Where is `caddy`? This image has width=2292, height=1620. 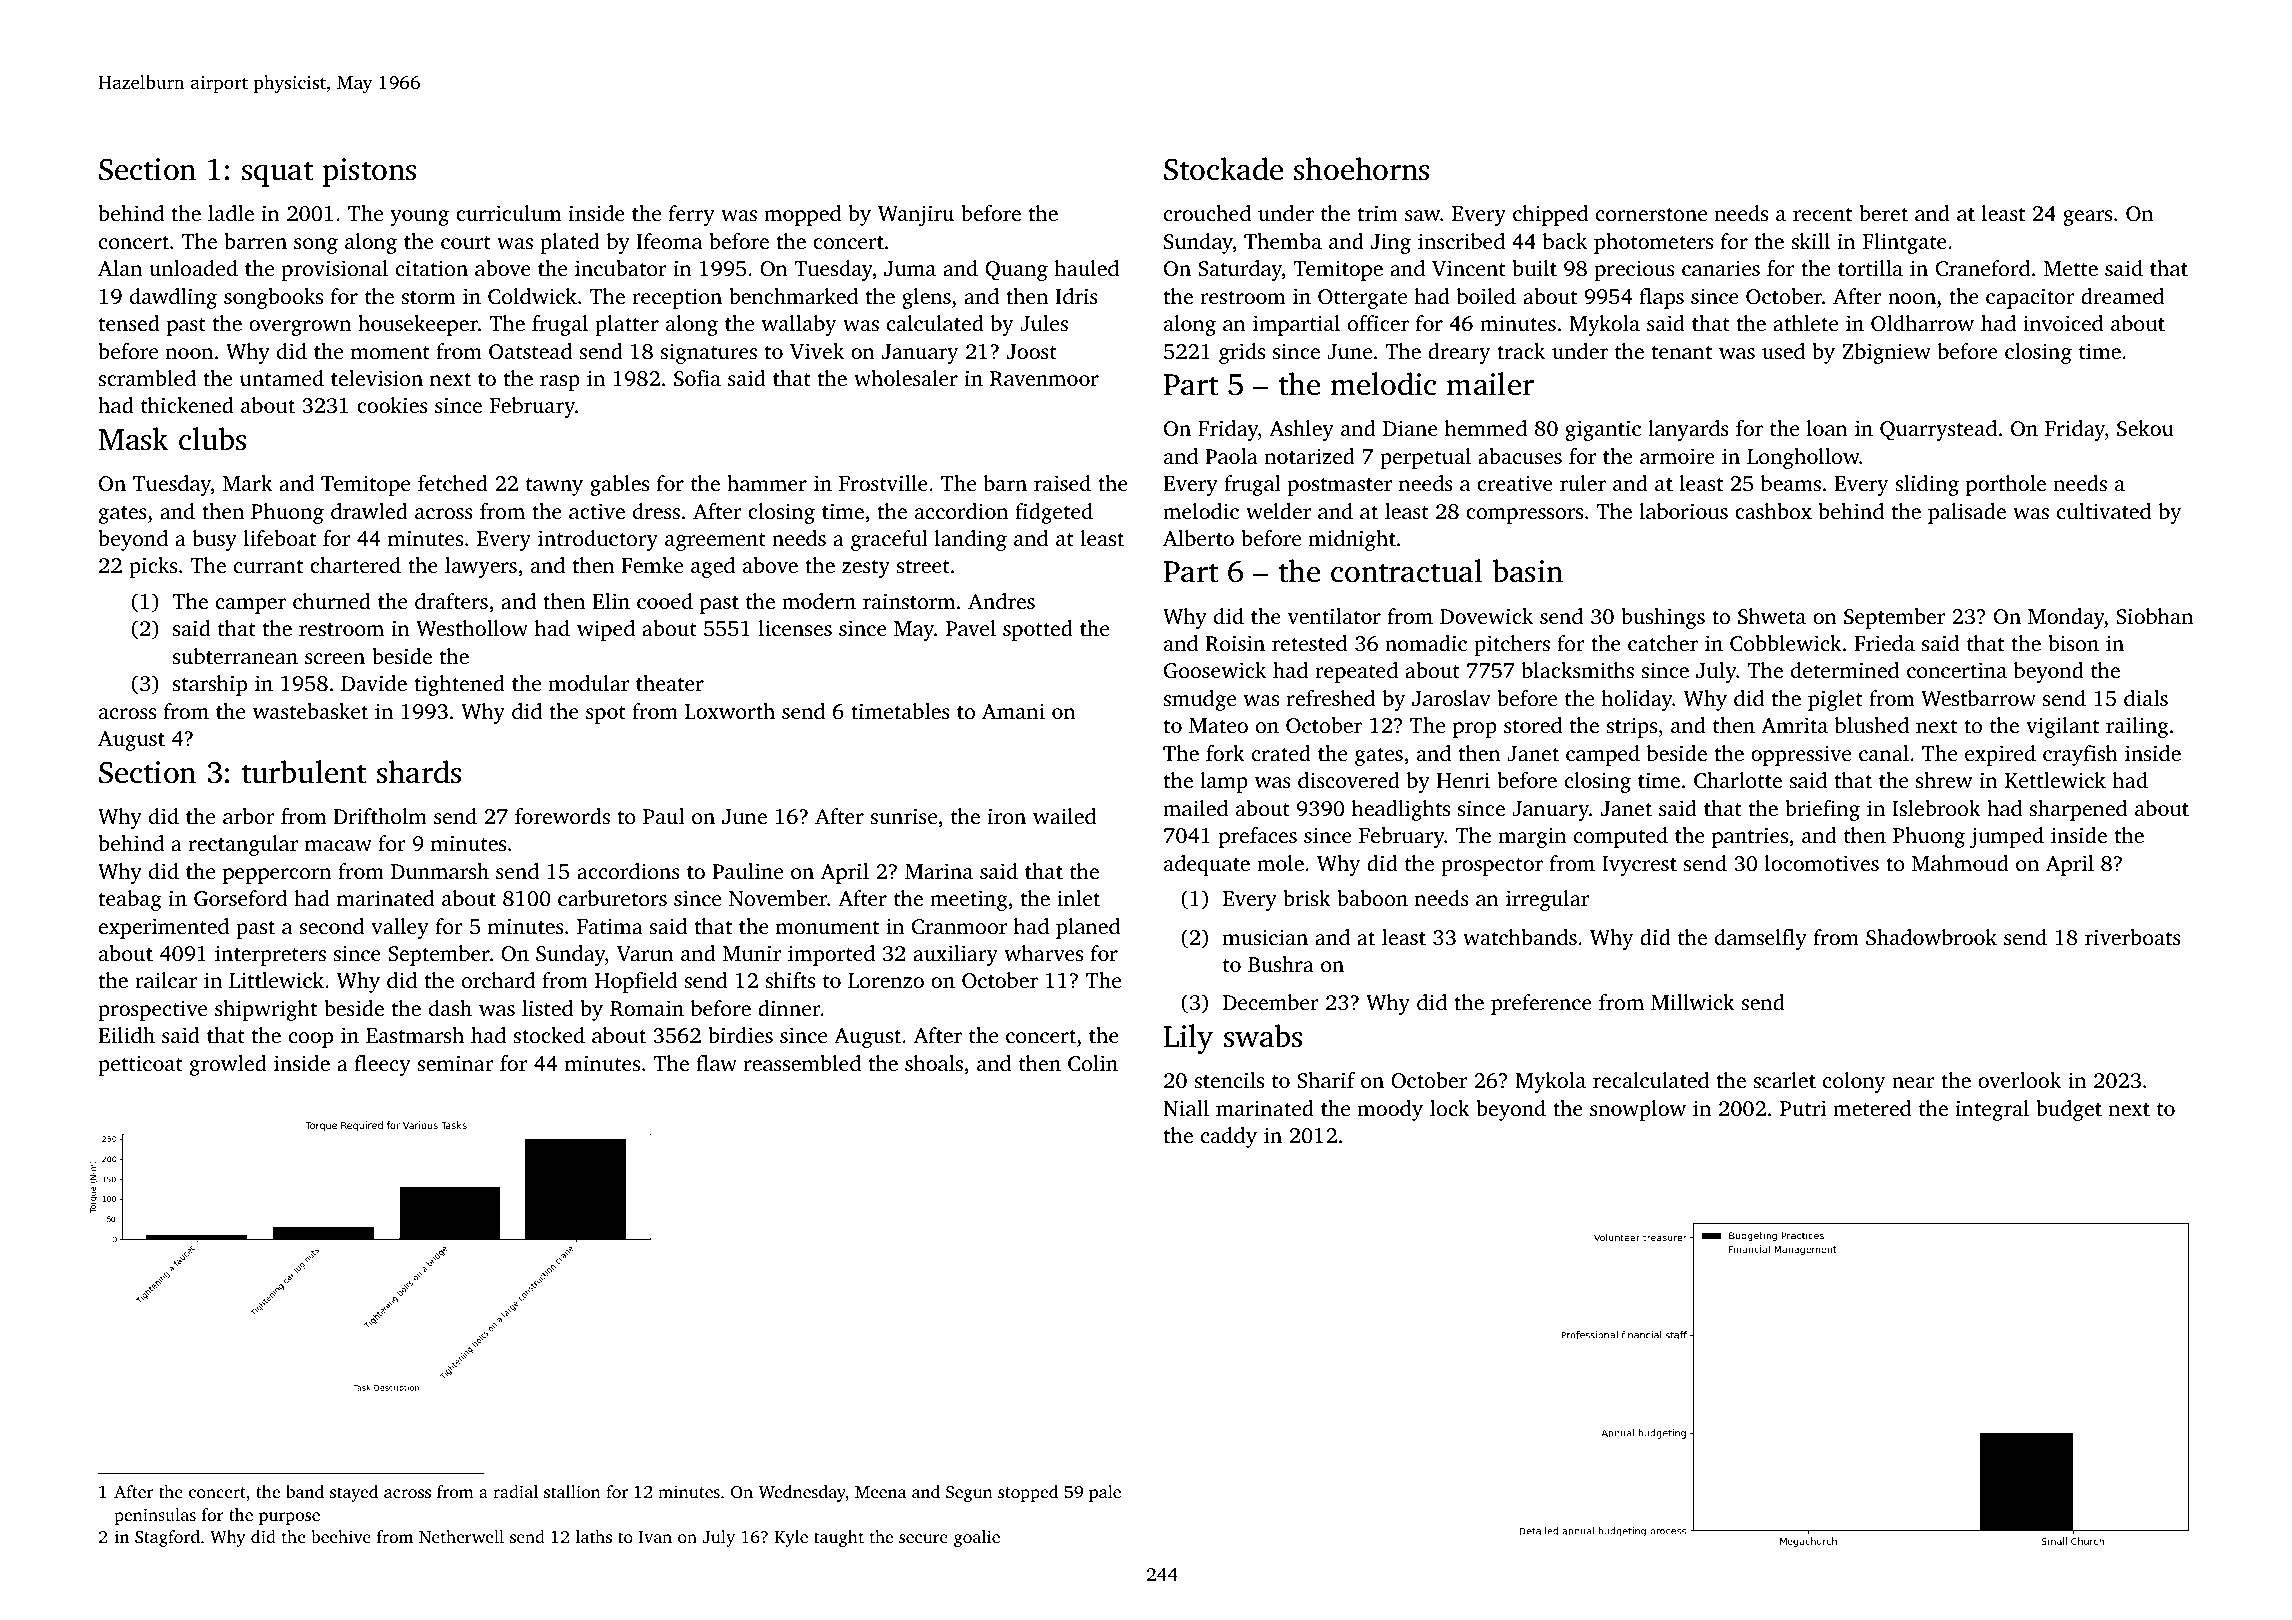 caddy is located at coordinates (1229, 1137).
